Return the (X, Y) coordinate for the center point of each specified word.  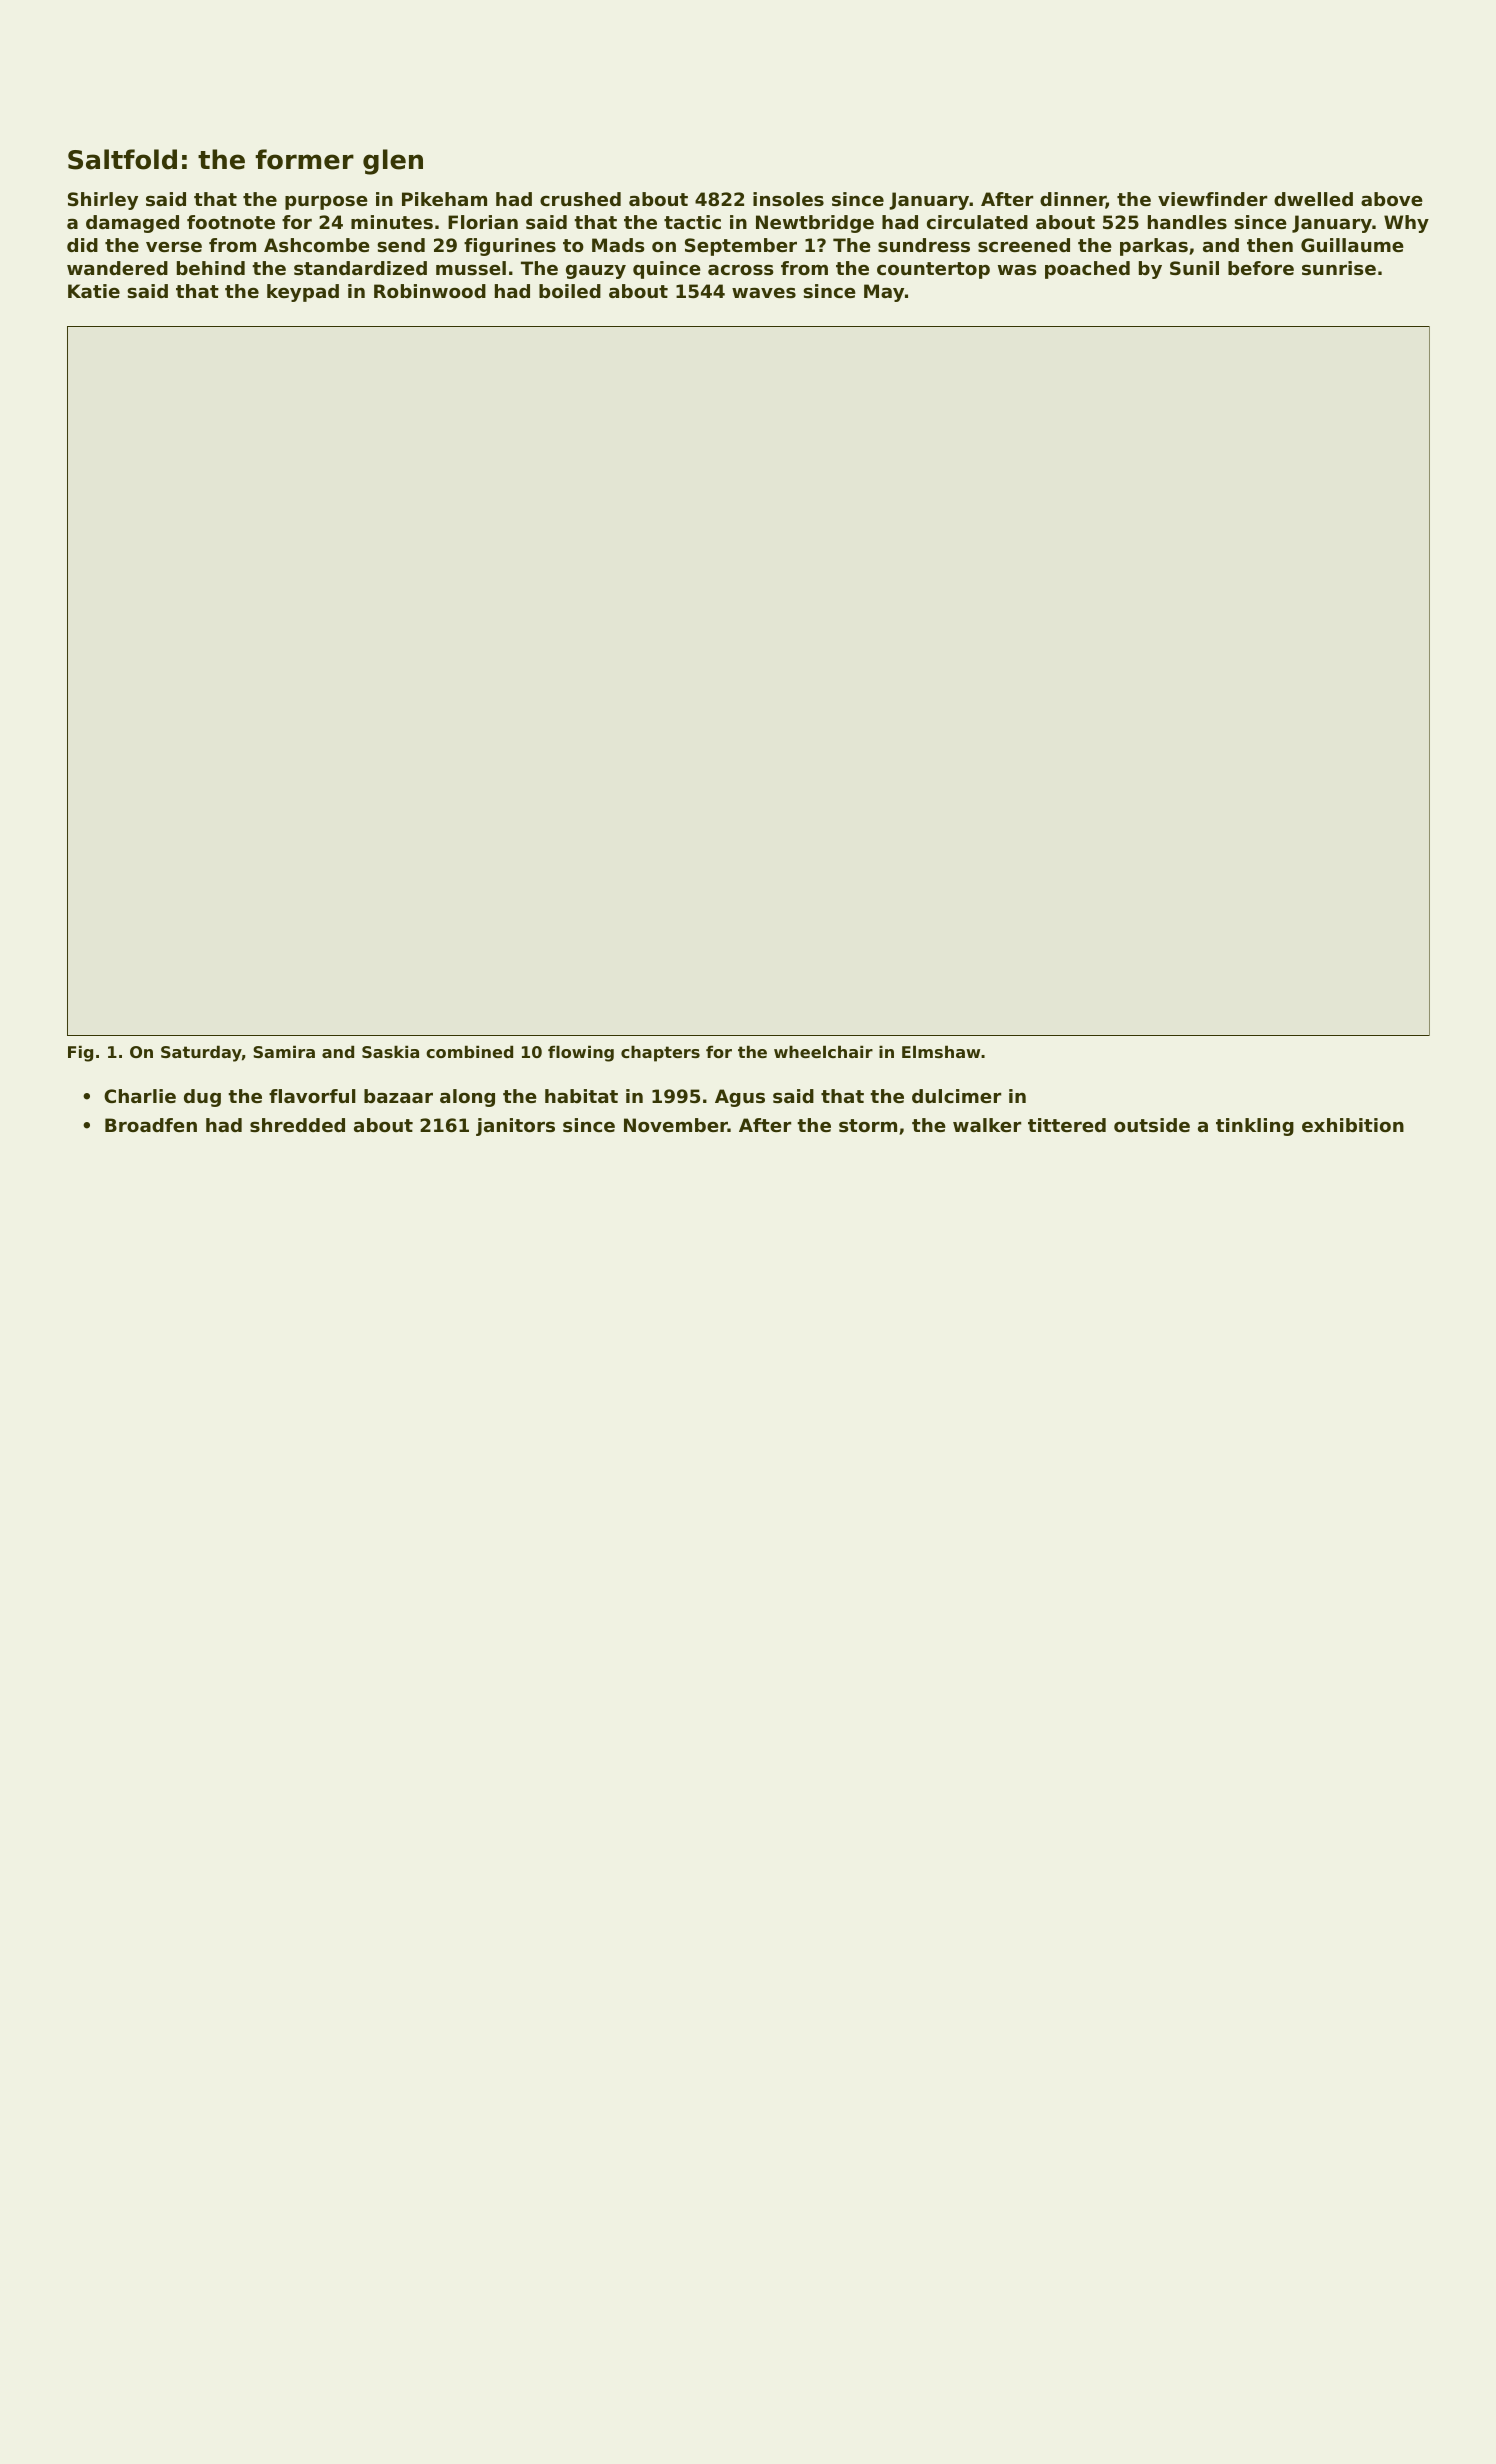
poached (1087, 270)
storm (868, 1125)
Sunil (1194, 268)
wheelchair (823, 1051)
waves (764, 293)
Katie (94, 291)
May (884, 293)
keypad (303, 293)
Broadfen (151, 1125)
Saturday (201, 1053)
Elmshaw (941, 1051)
